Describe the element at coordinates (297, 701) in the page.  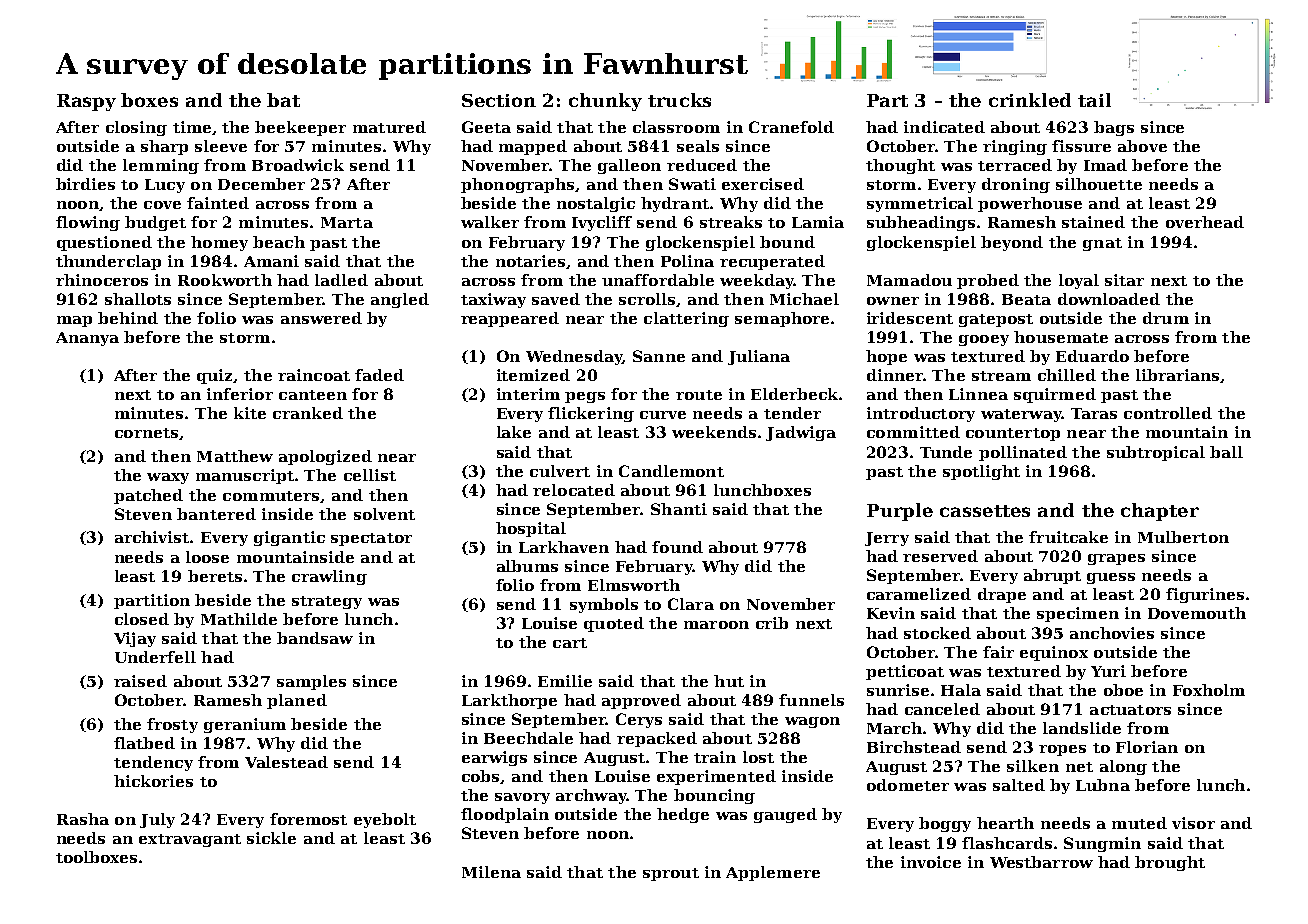
I see `planed` at that location.
